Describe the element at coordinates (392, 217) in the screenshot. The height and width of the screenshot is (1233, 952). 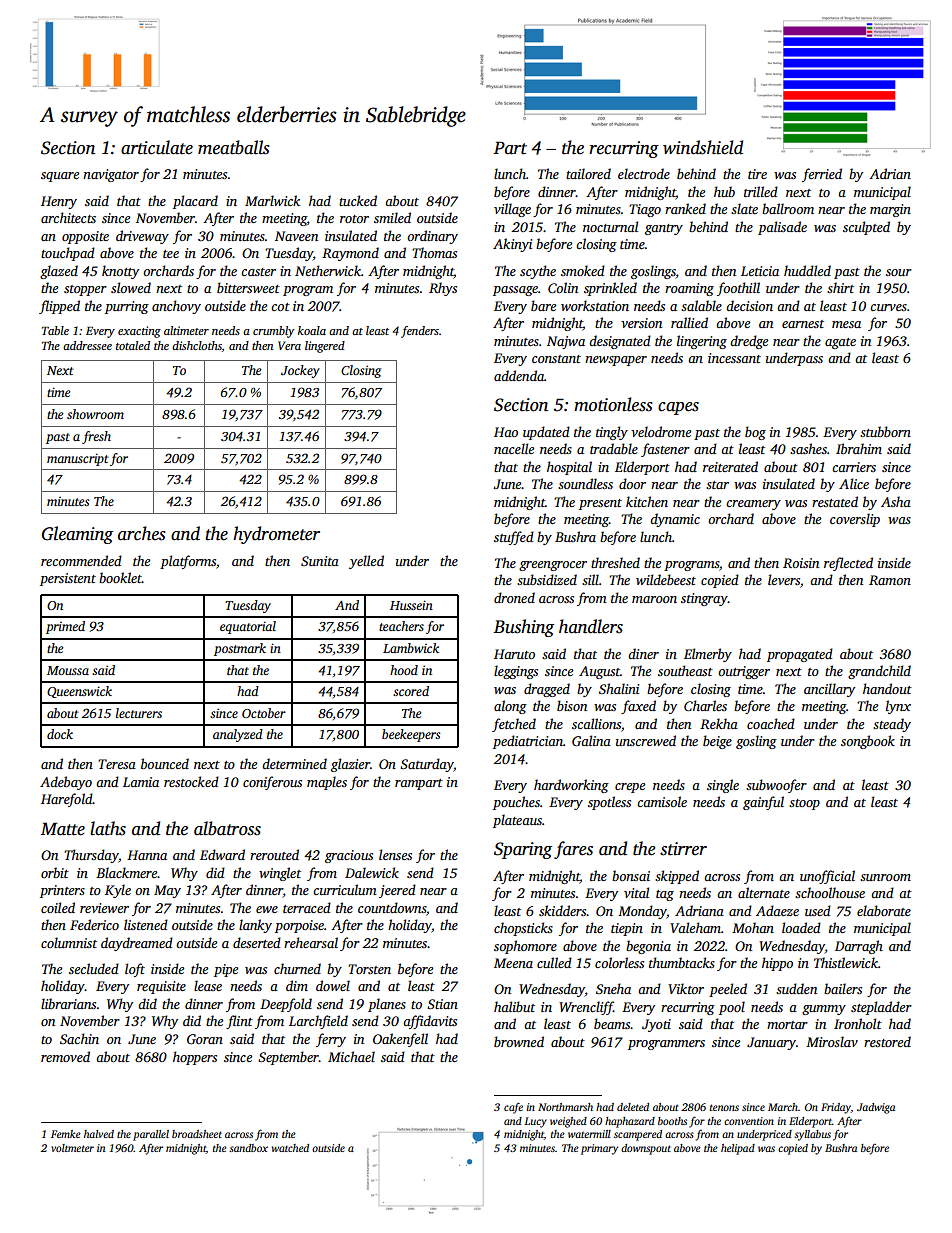
I see `smiled` at that location.
